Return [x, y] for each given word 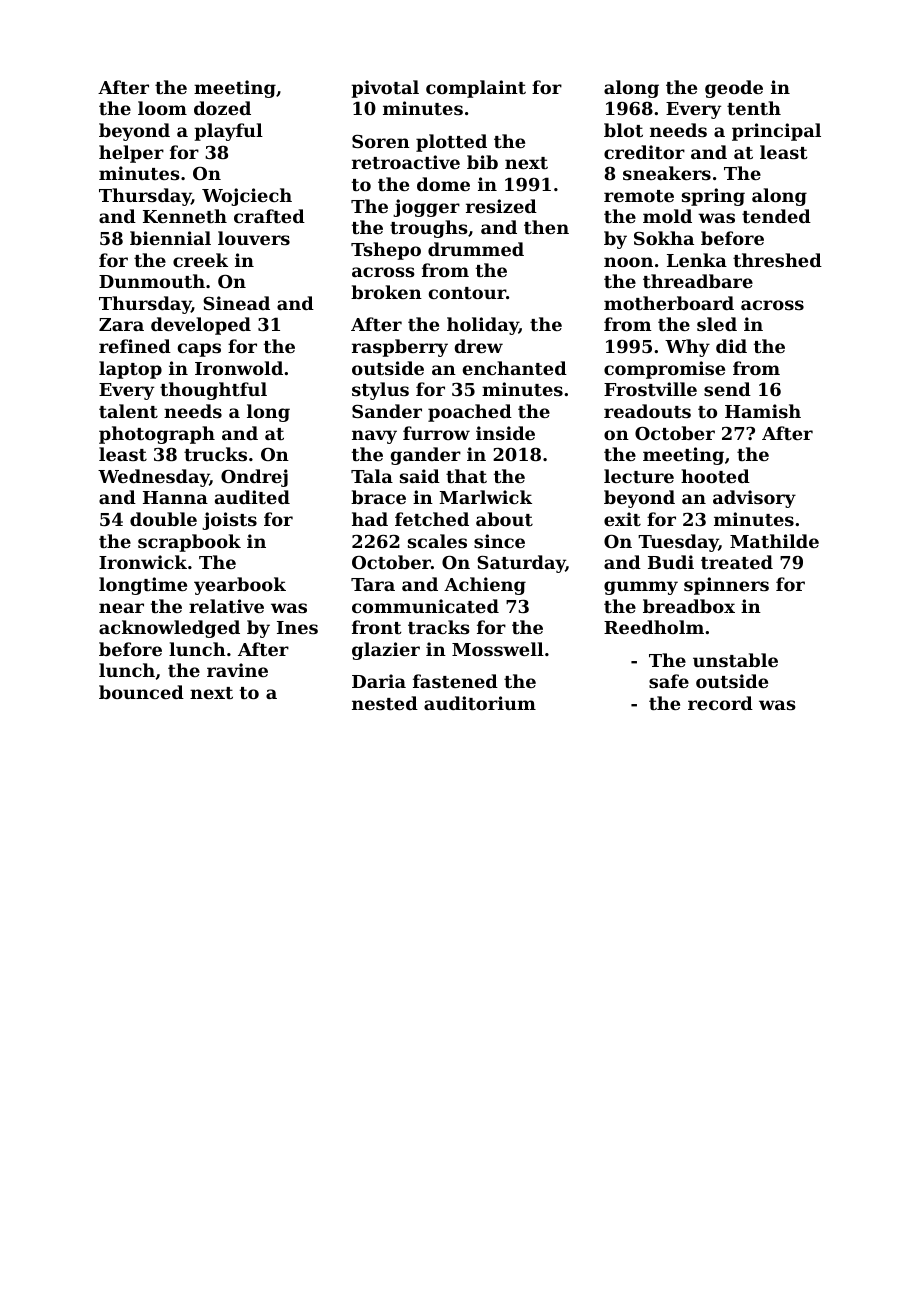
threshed [777, 260]
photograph [157, 435]
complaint [476, 89]
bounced [141, 692]
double [163, 519]
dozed [222, 108]
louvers [254, 238]
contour [467, 293]
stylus [380, 391]
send [727, 389]
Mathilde [774, 541]
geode [734, 89]
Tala [372, 476]
